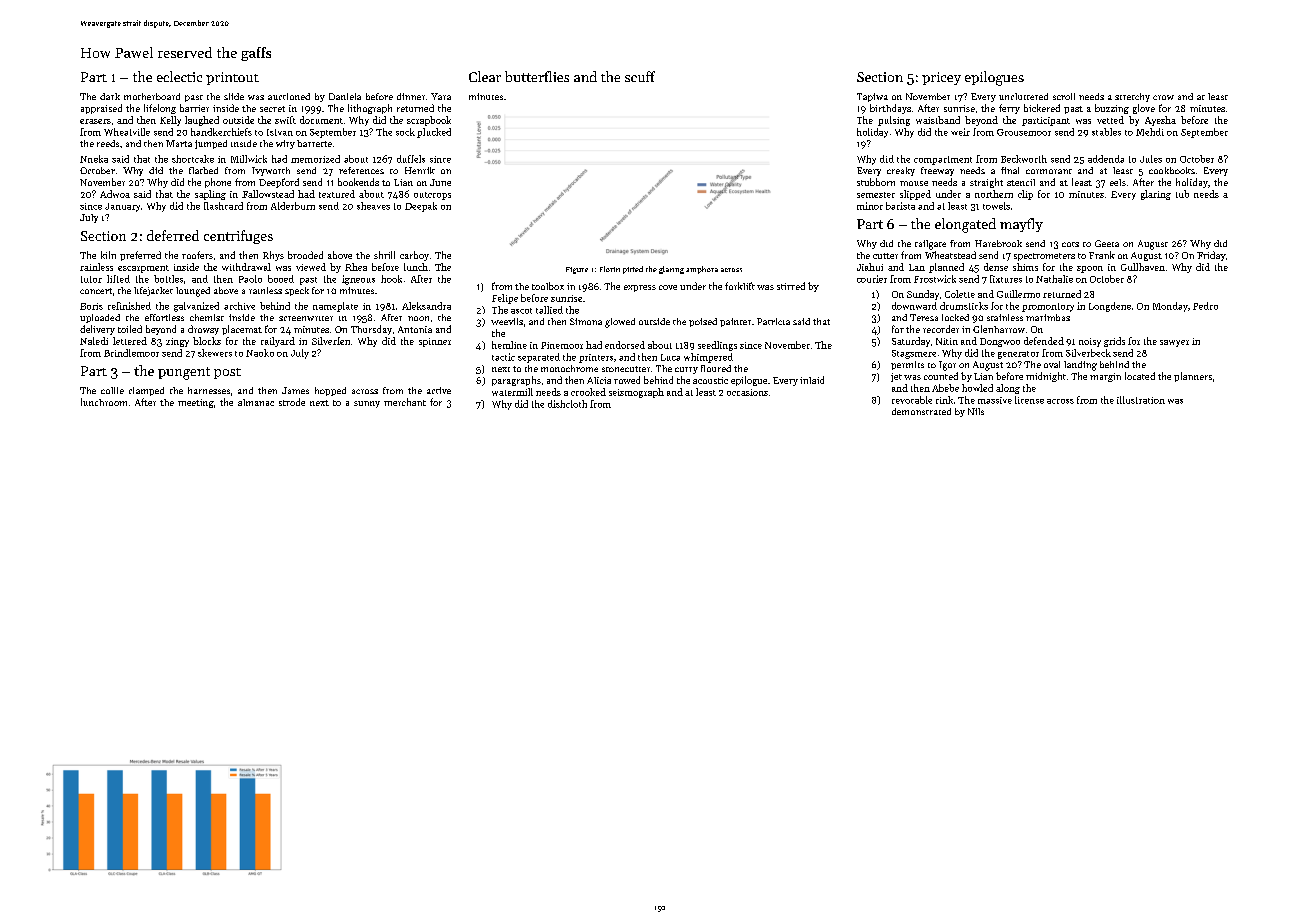 The width and height of the screenshot is (1308, 924). What do you see at coordinates (196, 403) in the screenshot?
I see `meeting` at bounding box center [196, 403].
